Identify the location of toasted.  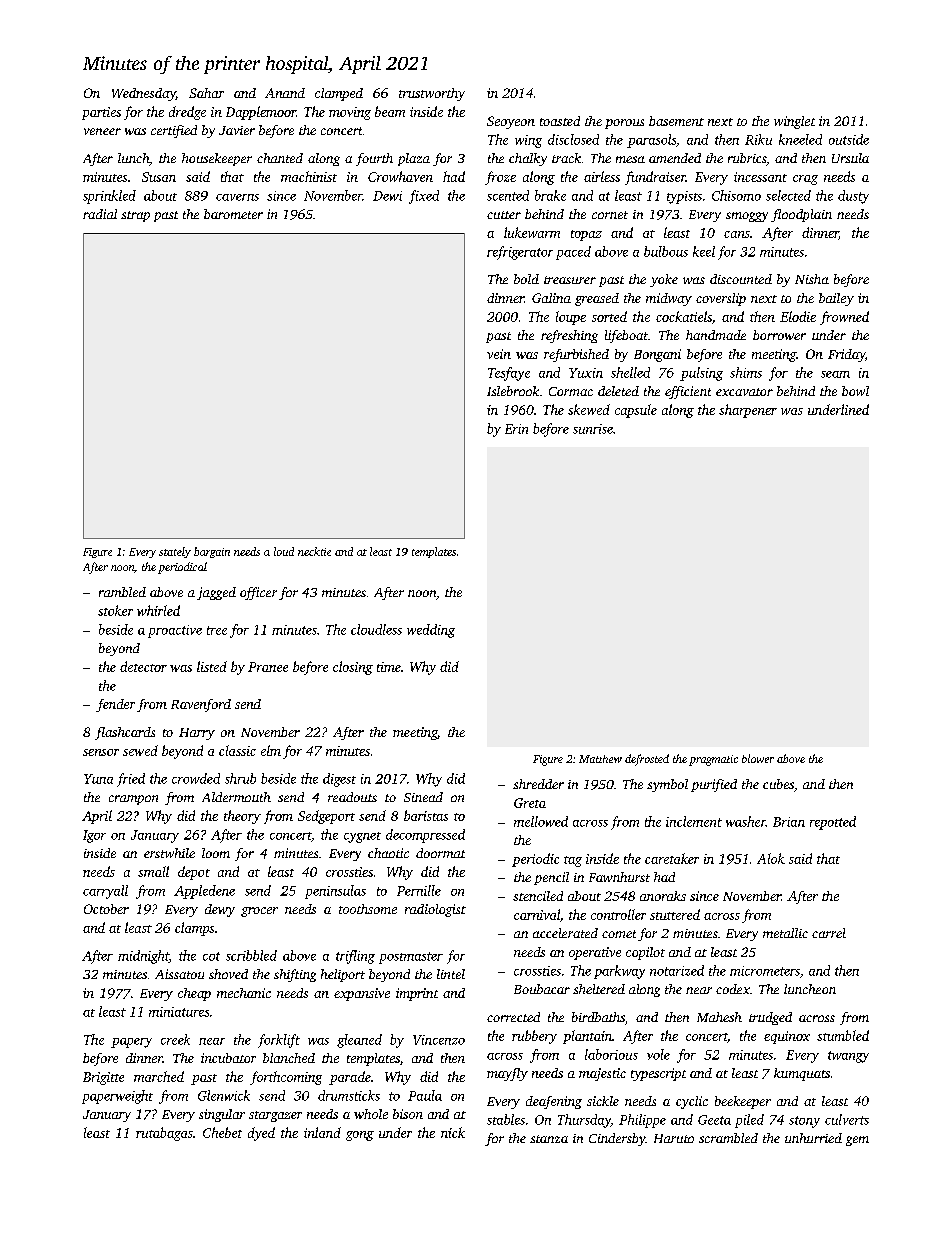
(560, 121).
